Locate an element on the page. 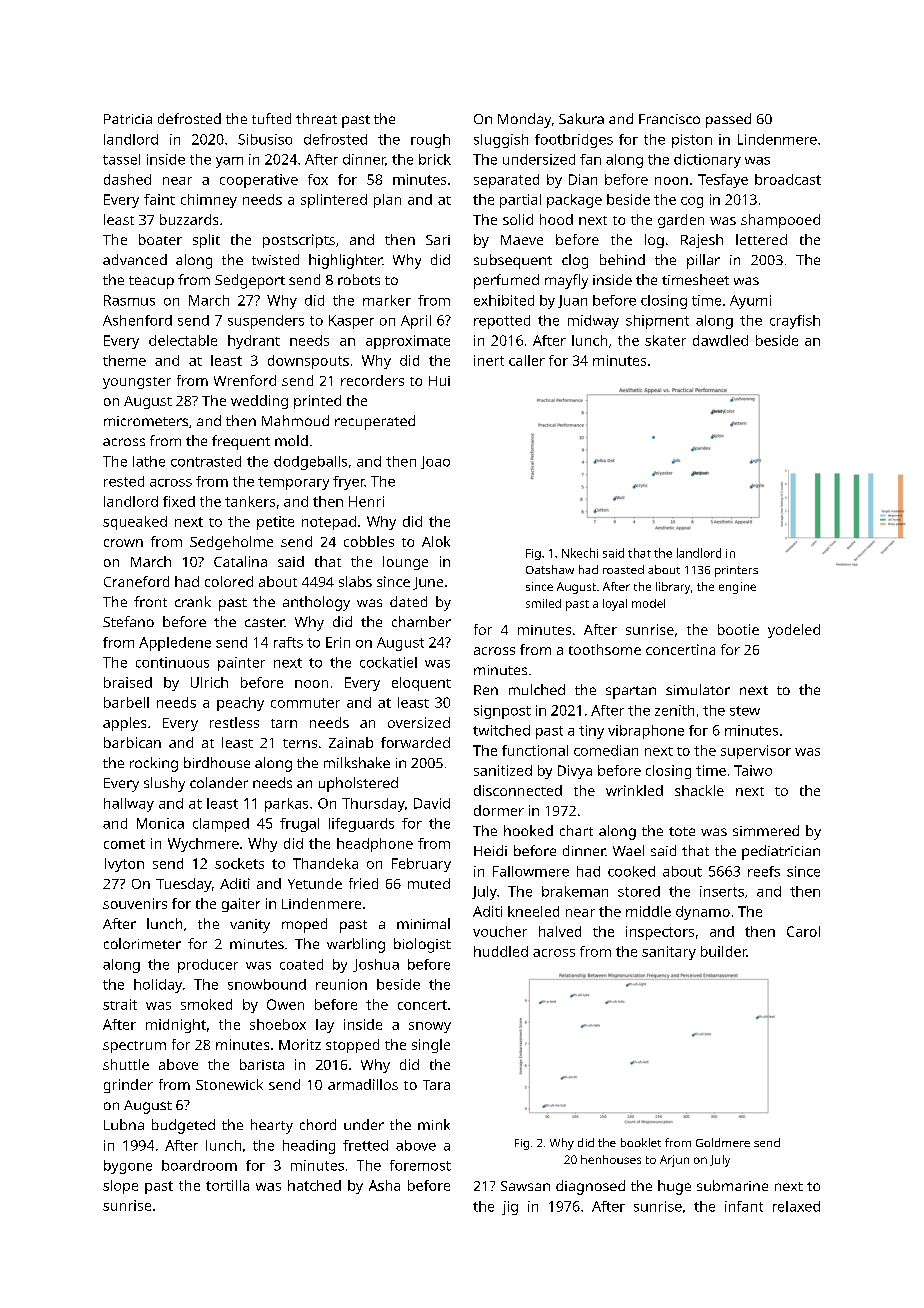 The height and width of the page is (1308, 924). cooperative is located at coordinates (259, 181).
